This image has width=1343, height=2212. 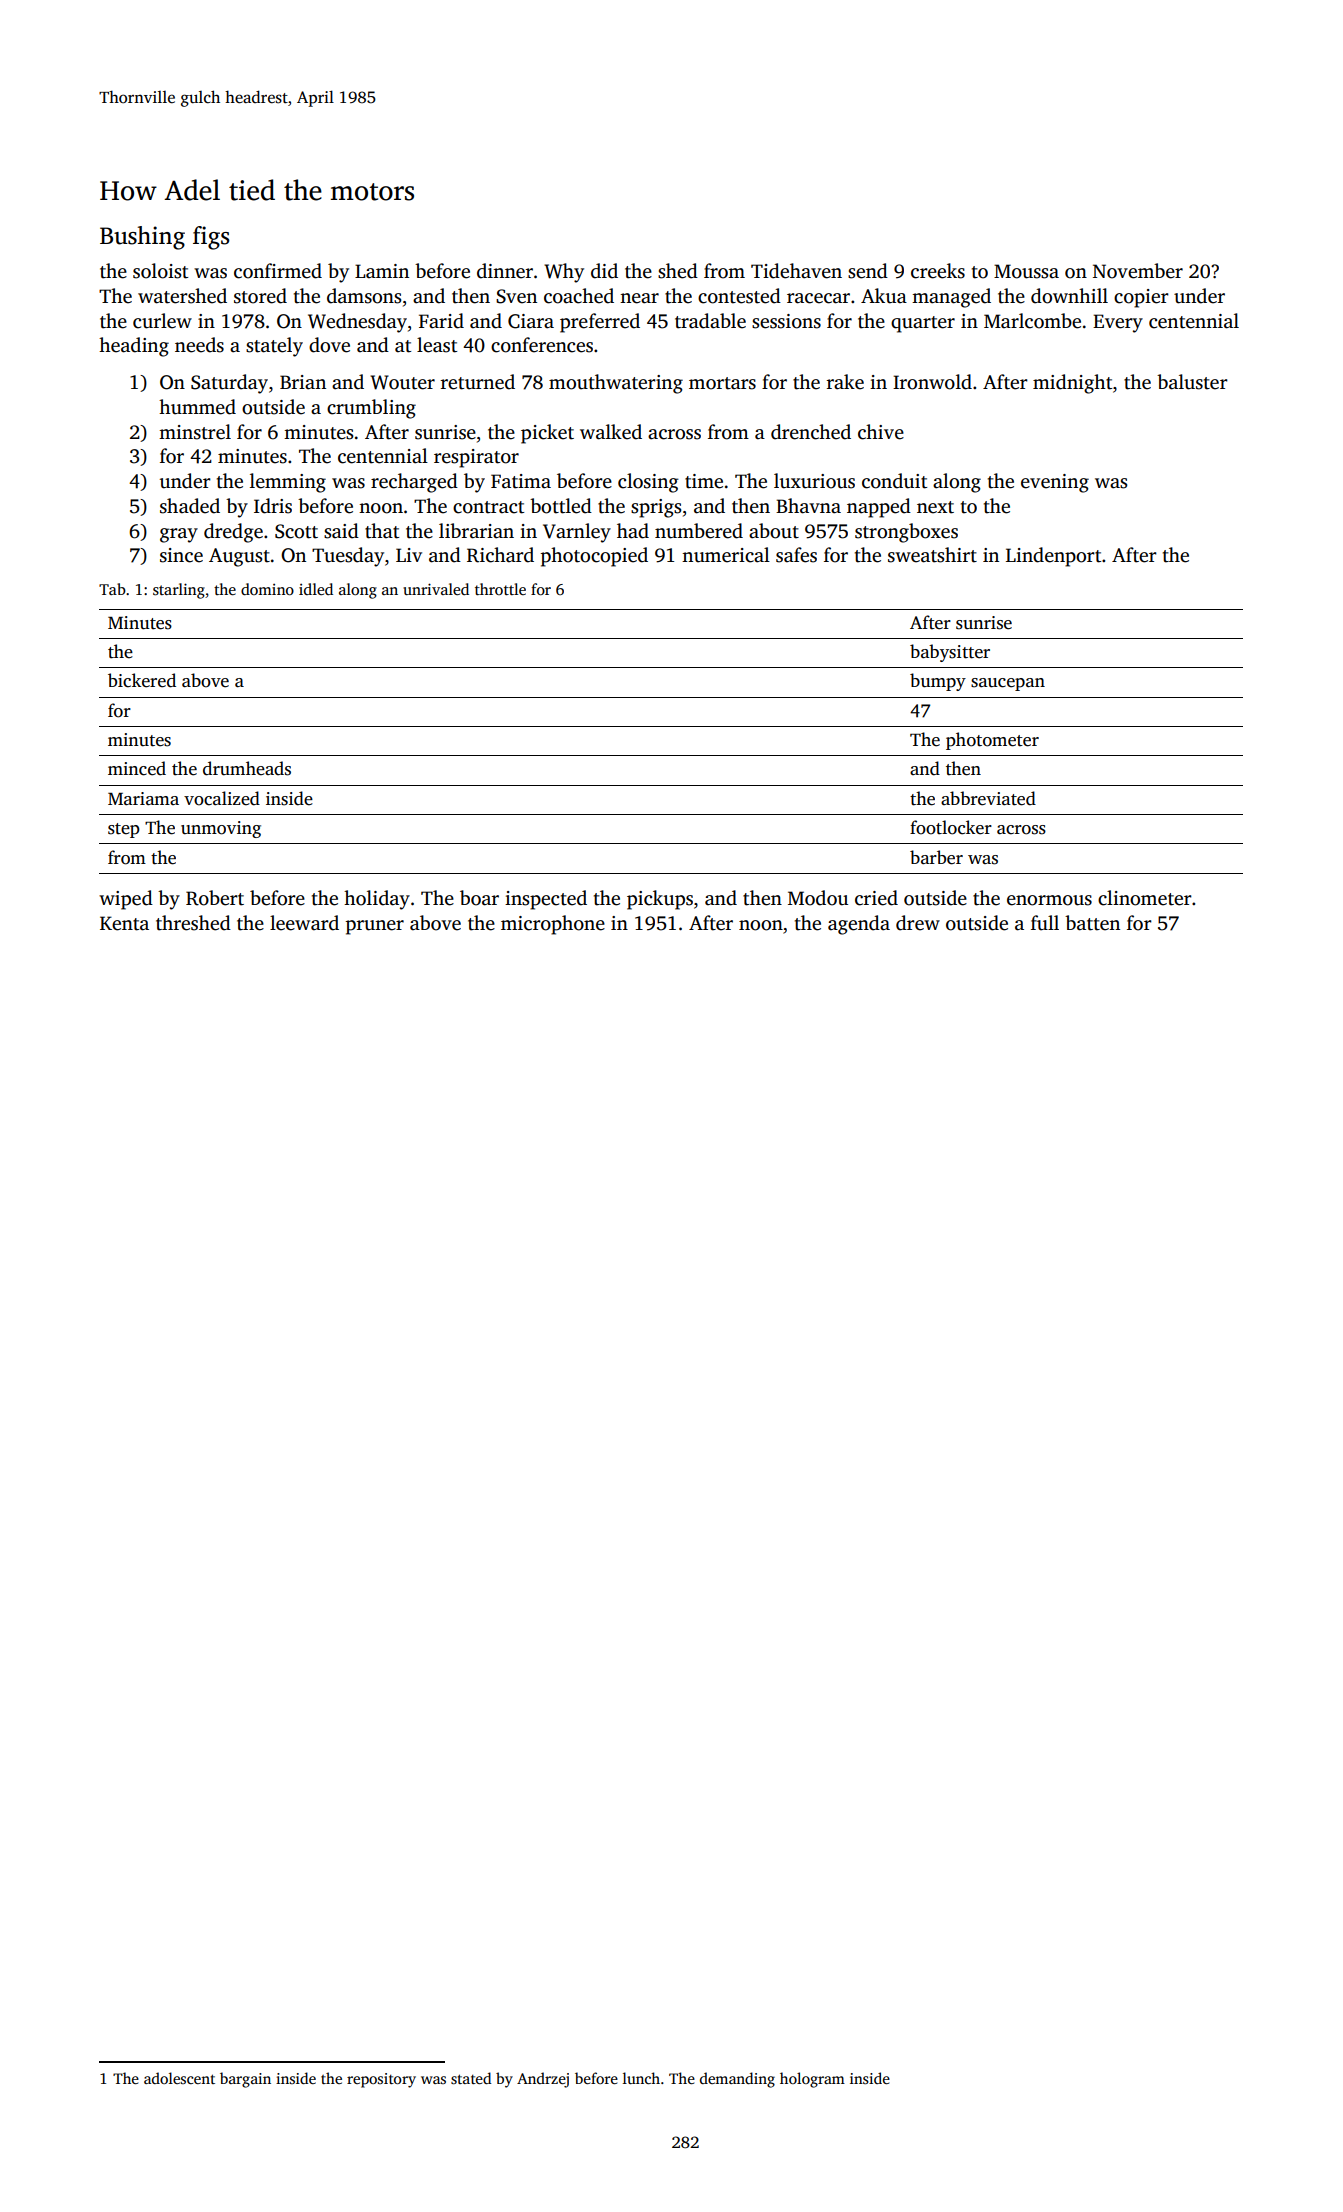 What do you see at coordinates (382, 271) in the image?
I see `Lamin` at bounding box center [382, 271].
